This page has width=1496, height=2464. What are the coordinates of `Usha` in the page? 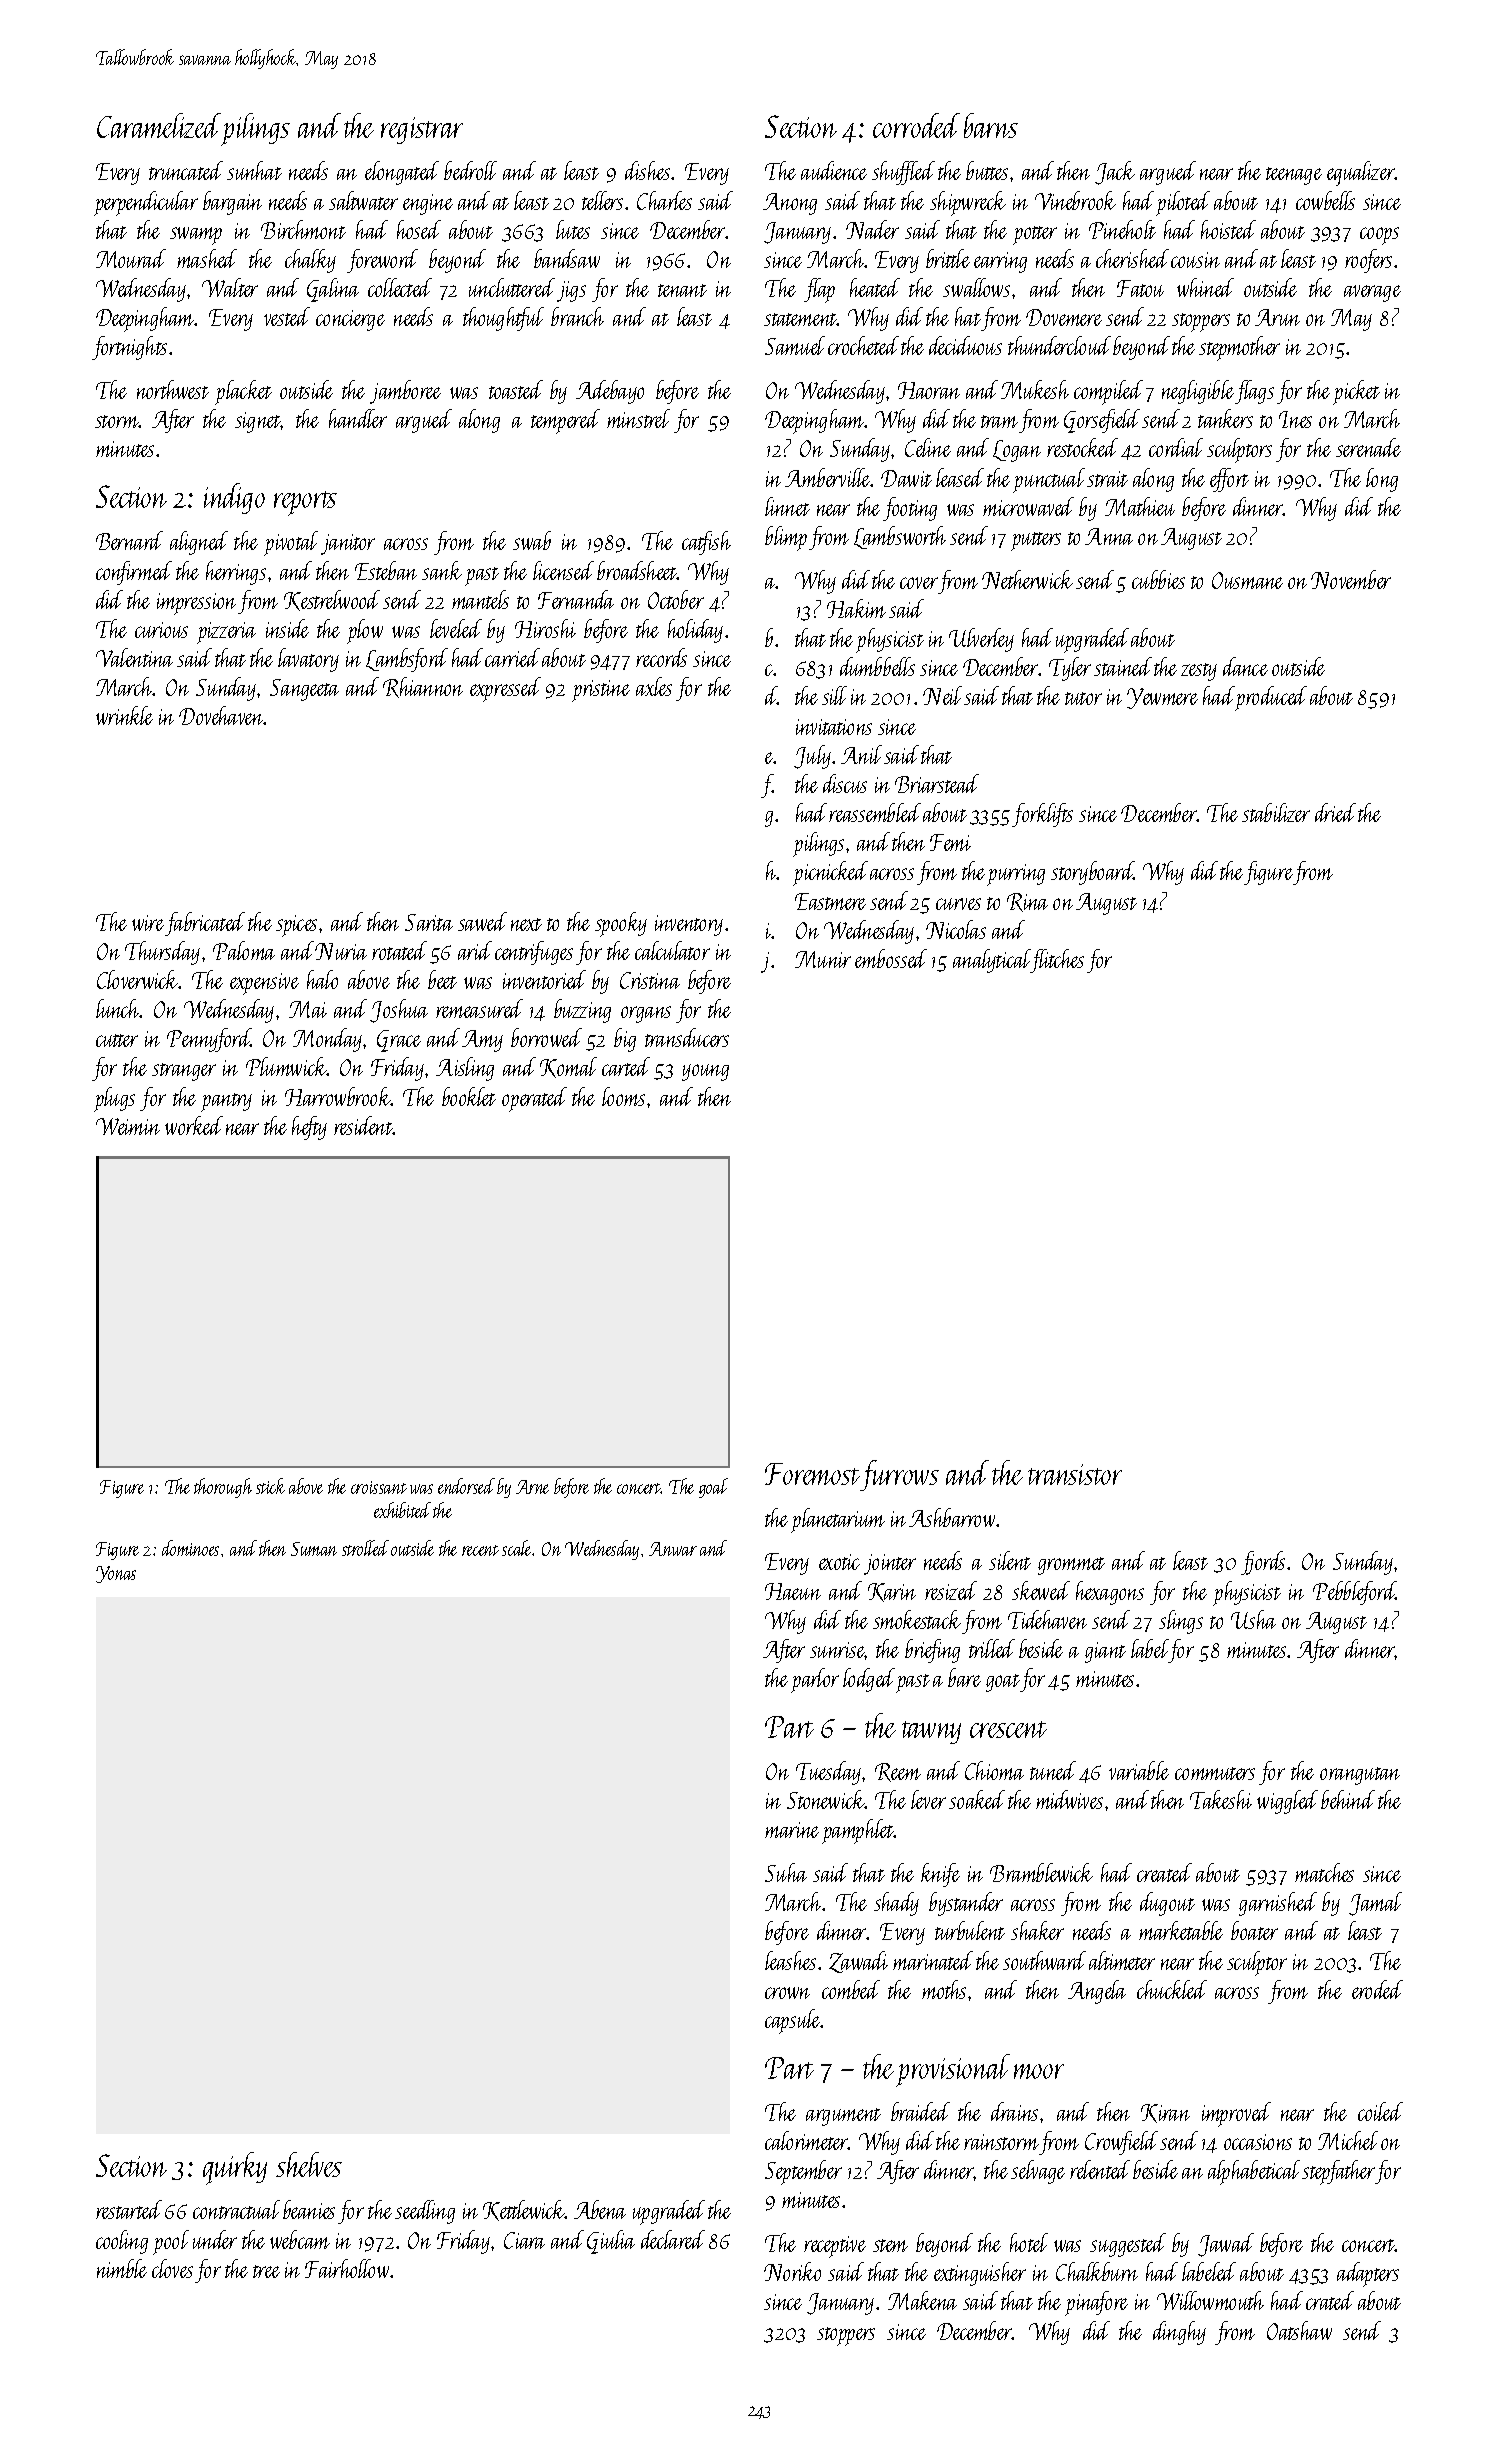 It's located at (1253, 1619).
